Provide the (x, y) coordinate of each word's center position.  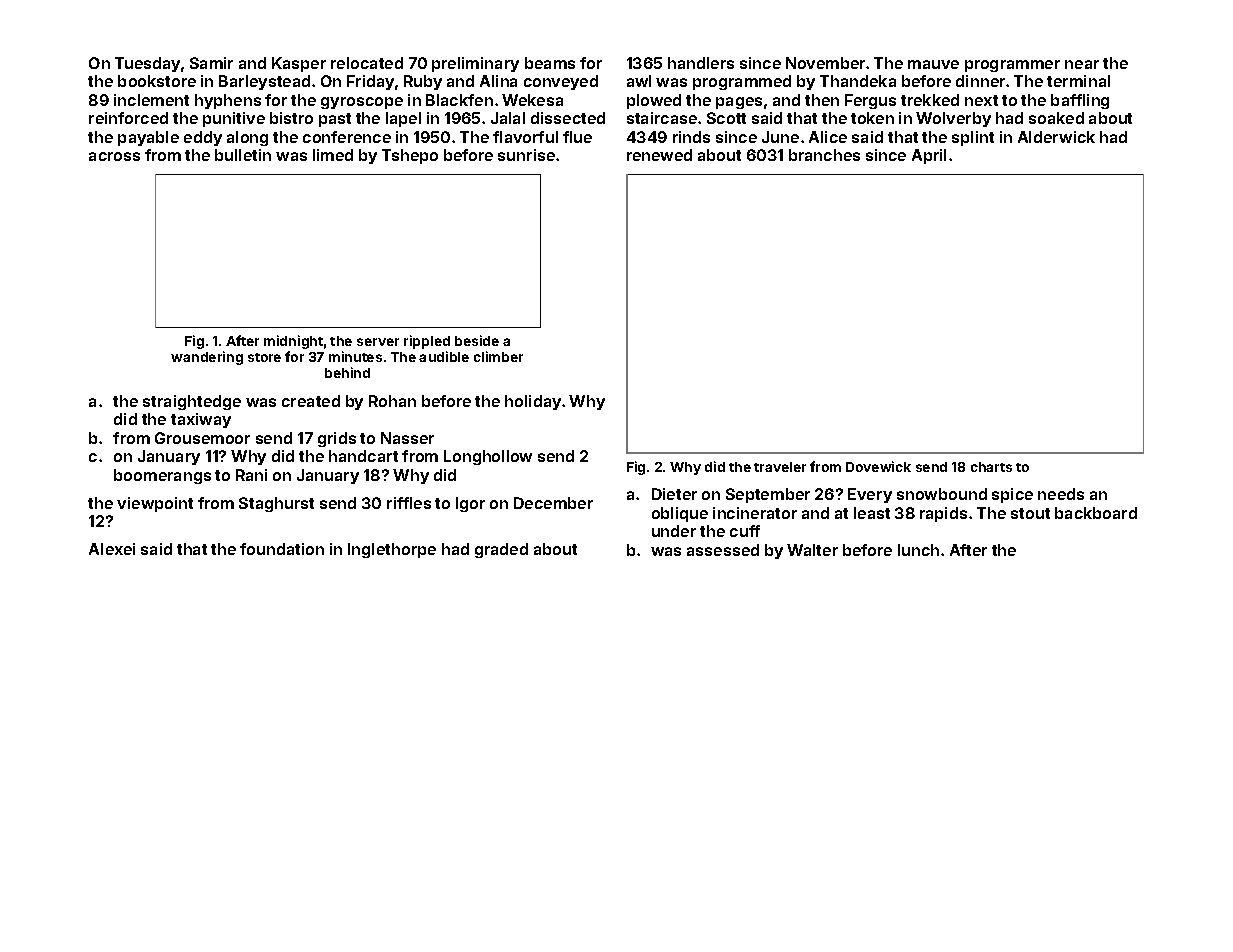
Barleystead (264, 82)
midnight (293, 342)
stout (1030, 513)
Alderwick (1056, 137)
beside (477, 340)
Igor (470, 504)
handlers (701, 63)
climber (498, 356)
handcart (363, 456)
